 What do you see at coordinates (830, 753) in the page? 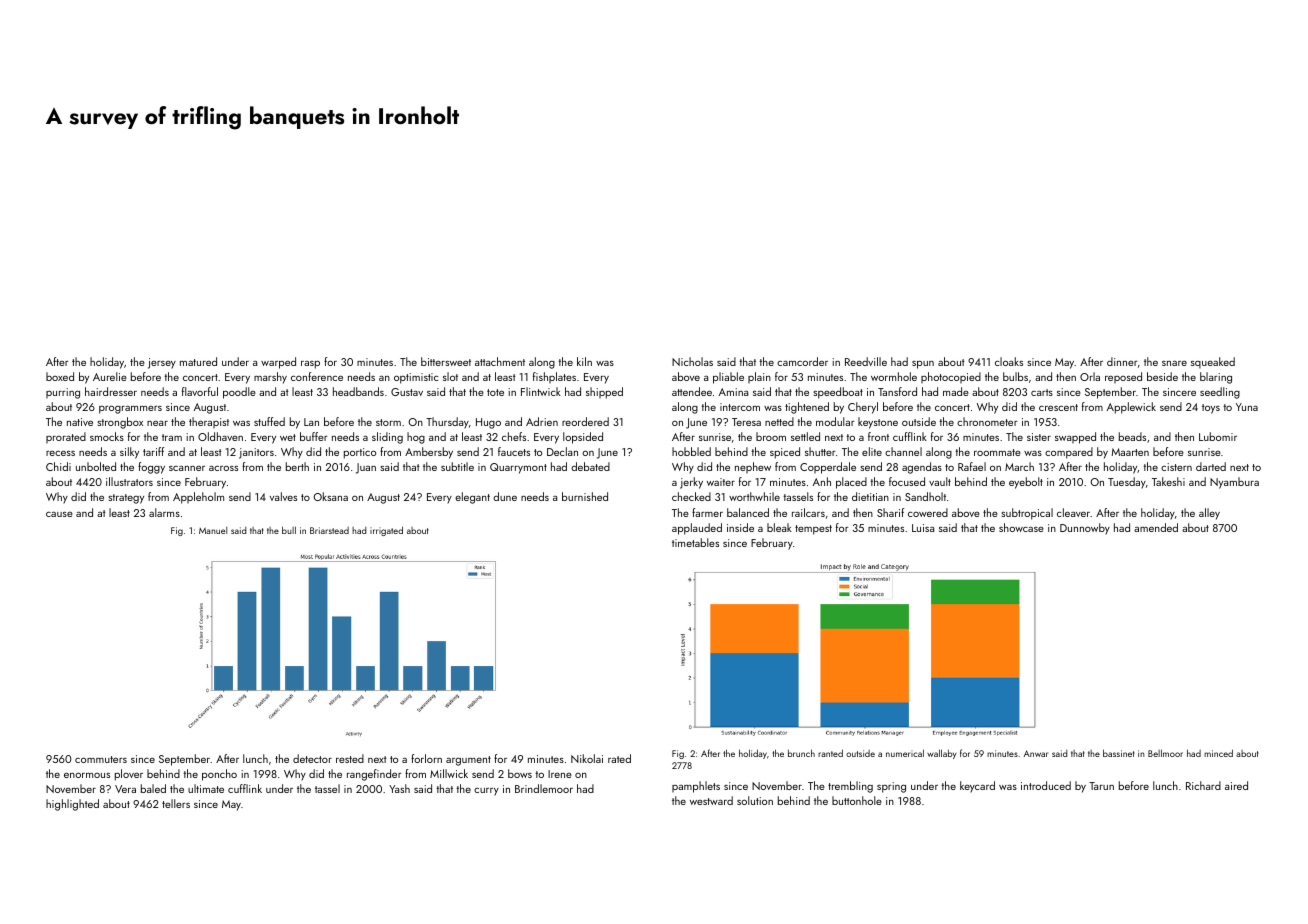
I see `ranted` at bounding box center [830, 753].
